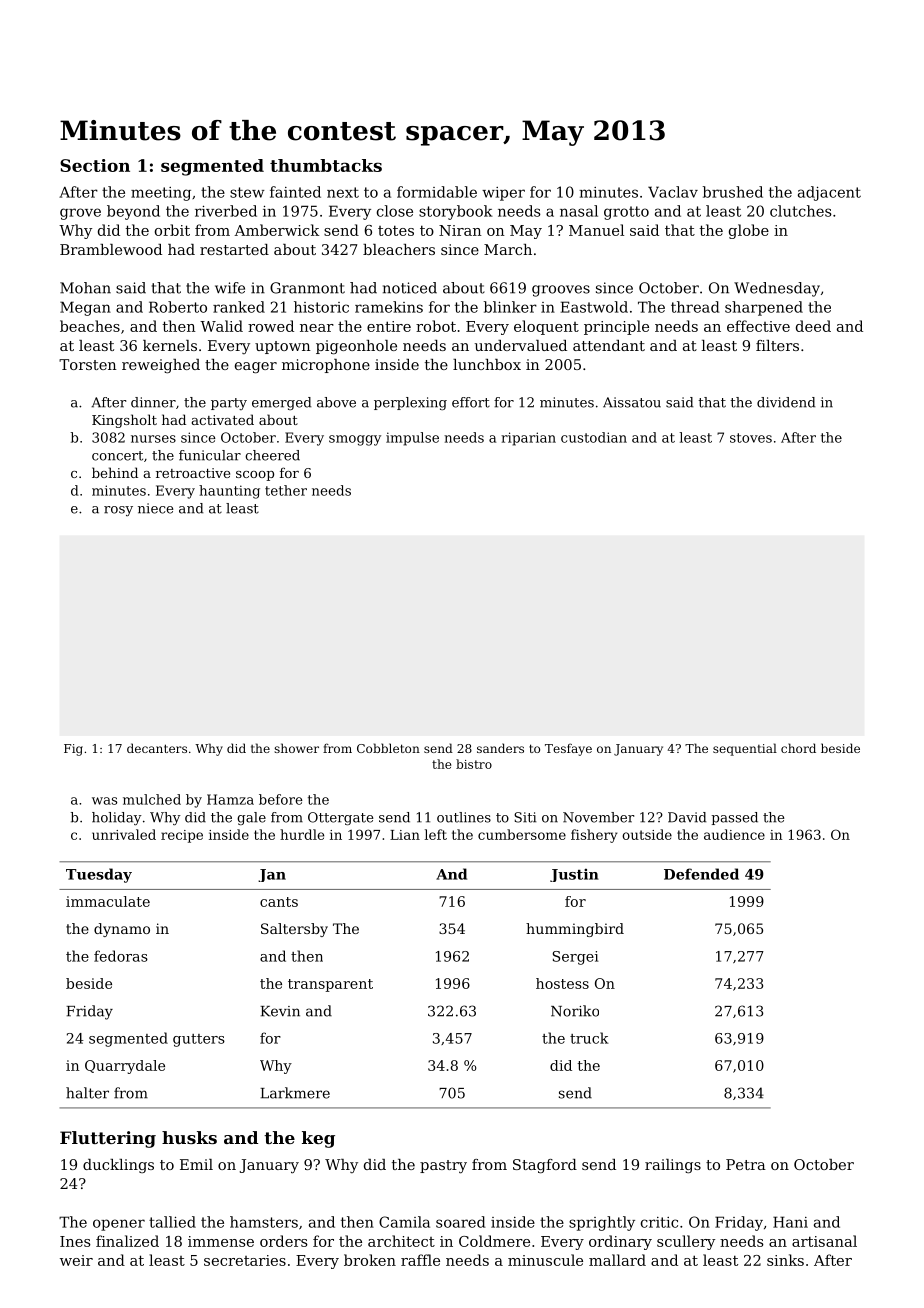 The image size is (924, 1308). Describe the element at coordinates (701, 874) in the screenshot. I see `Defended` at that location.
